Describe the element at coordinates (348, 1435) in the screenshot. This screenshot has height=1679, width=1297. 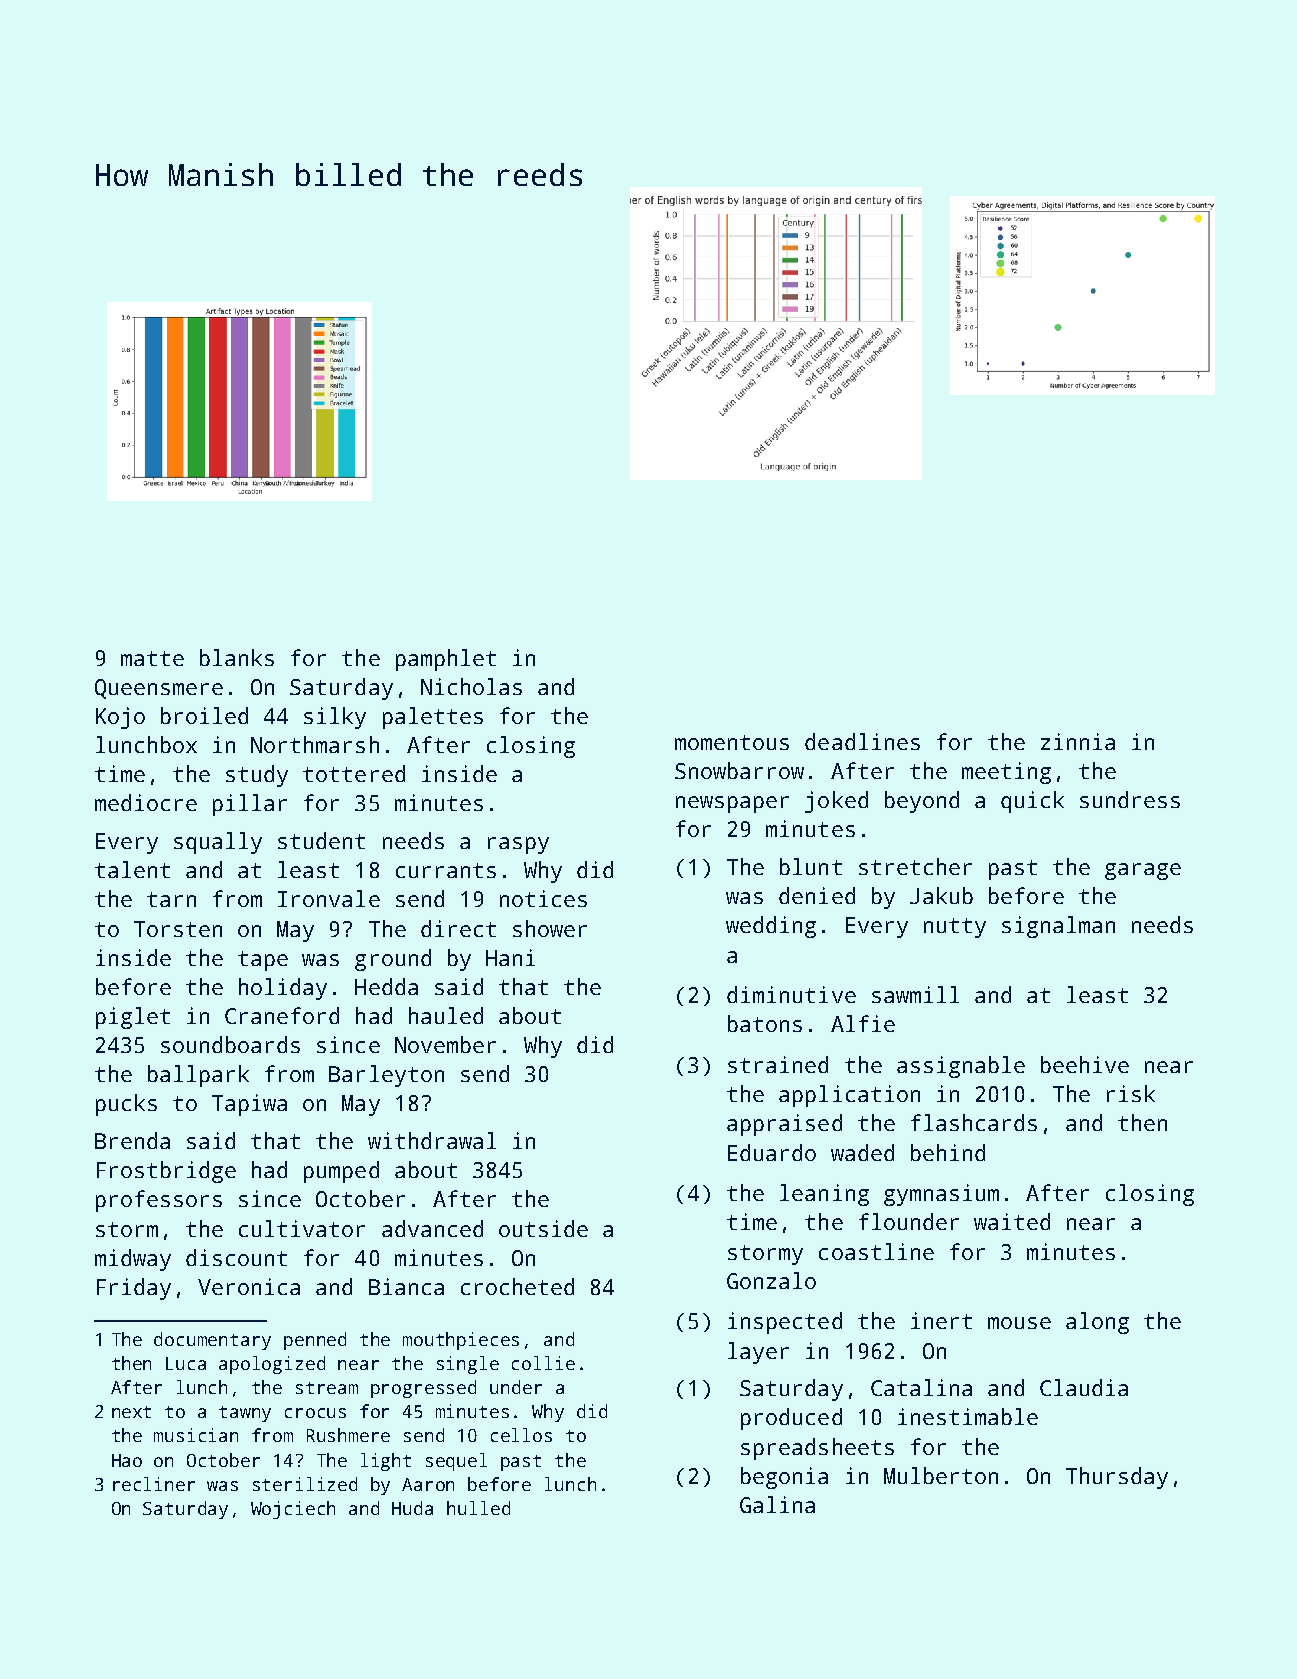
I see `Rushmere` at that location.
